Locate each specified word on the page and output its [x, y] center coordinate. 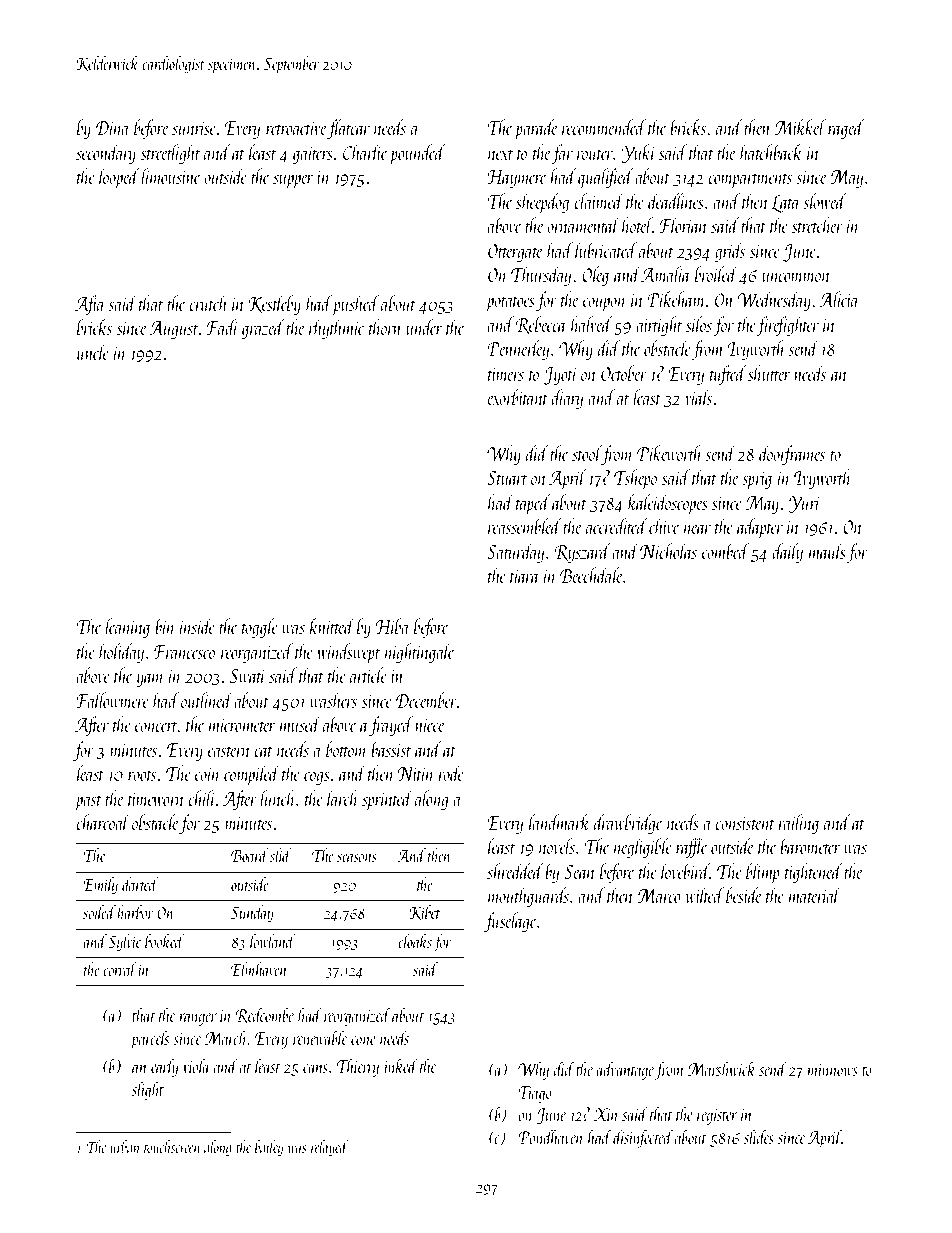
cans [315, 1068]
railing [798, 824]
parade [536, 129]
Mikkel [800, 127]
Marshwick [722, 1068]
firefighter [788, 326]
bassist [391, 749]
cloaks [415, 941]
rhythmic [337, 329]
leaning [127, 628]
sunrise [194, 128]
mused [300, 724]
